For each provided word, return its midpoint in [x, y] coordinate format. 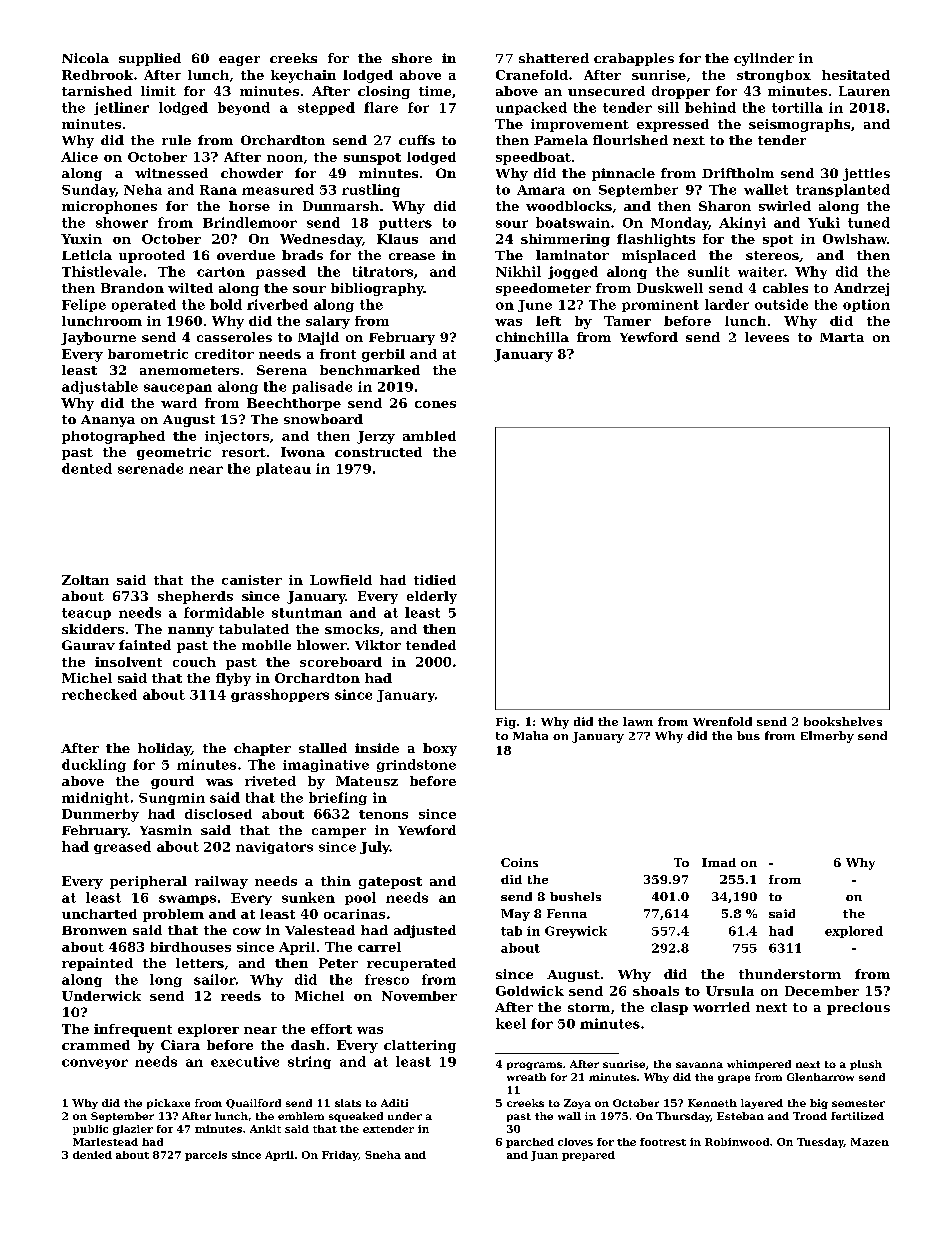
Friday [340, 1156]
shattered [554, 58]
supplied [150, 59]
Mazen [870, 1142]
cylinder [764, 59]
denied [92, 1155]
